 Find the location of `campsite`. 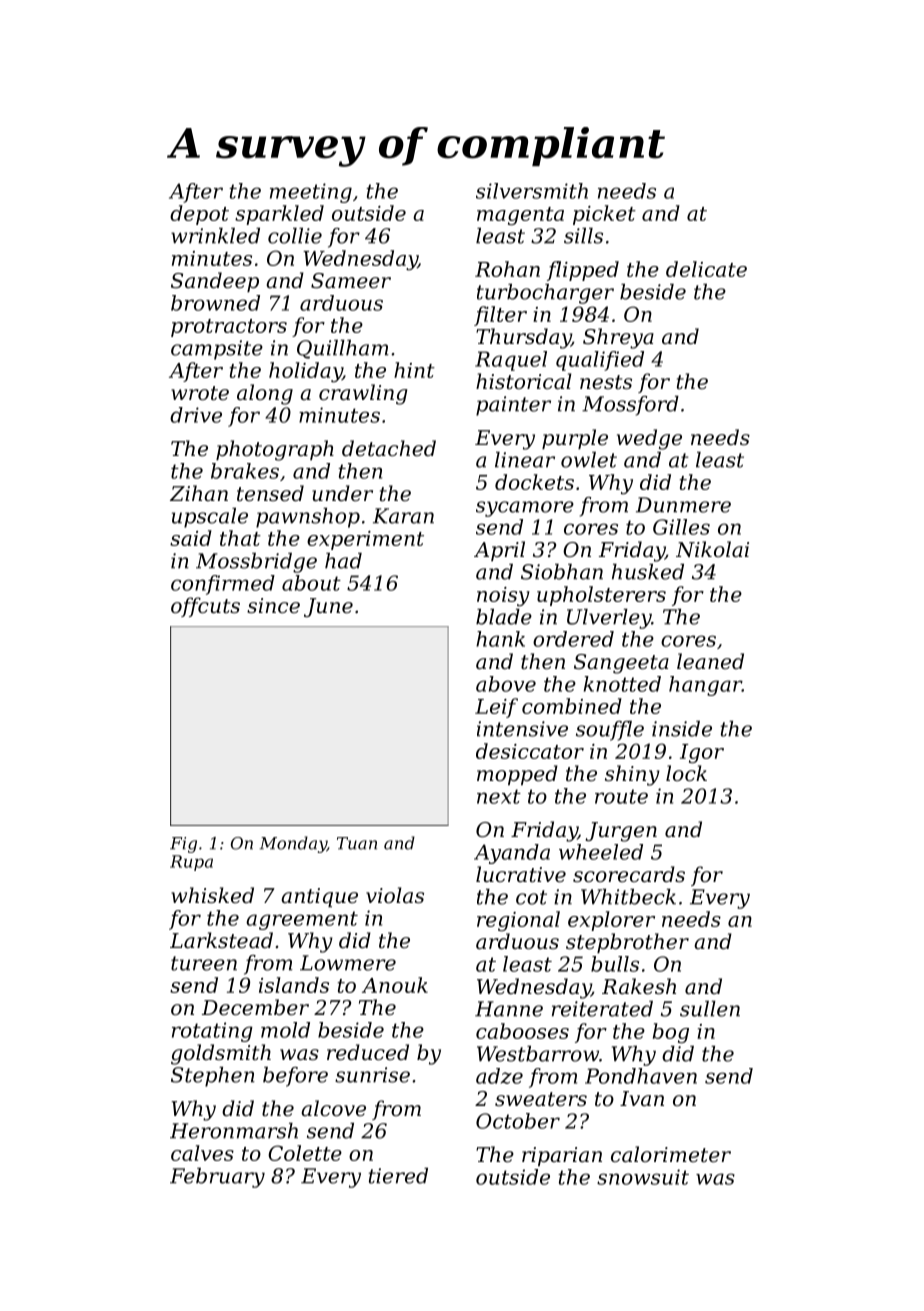

campsite is located at coordinates (217, 350).
